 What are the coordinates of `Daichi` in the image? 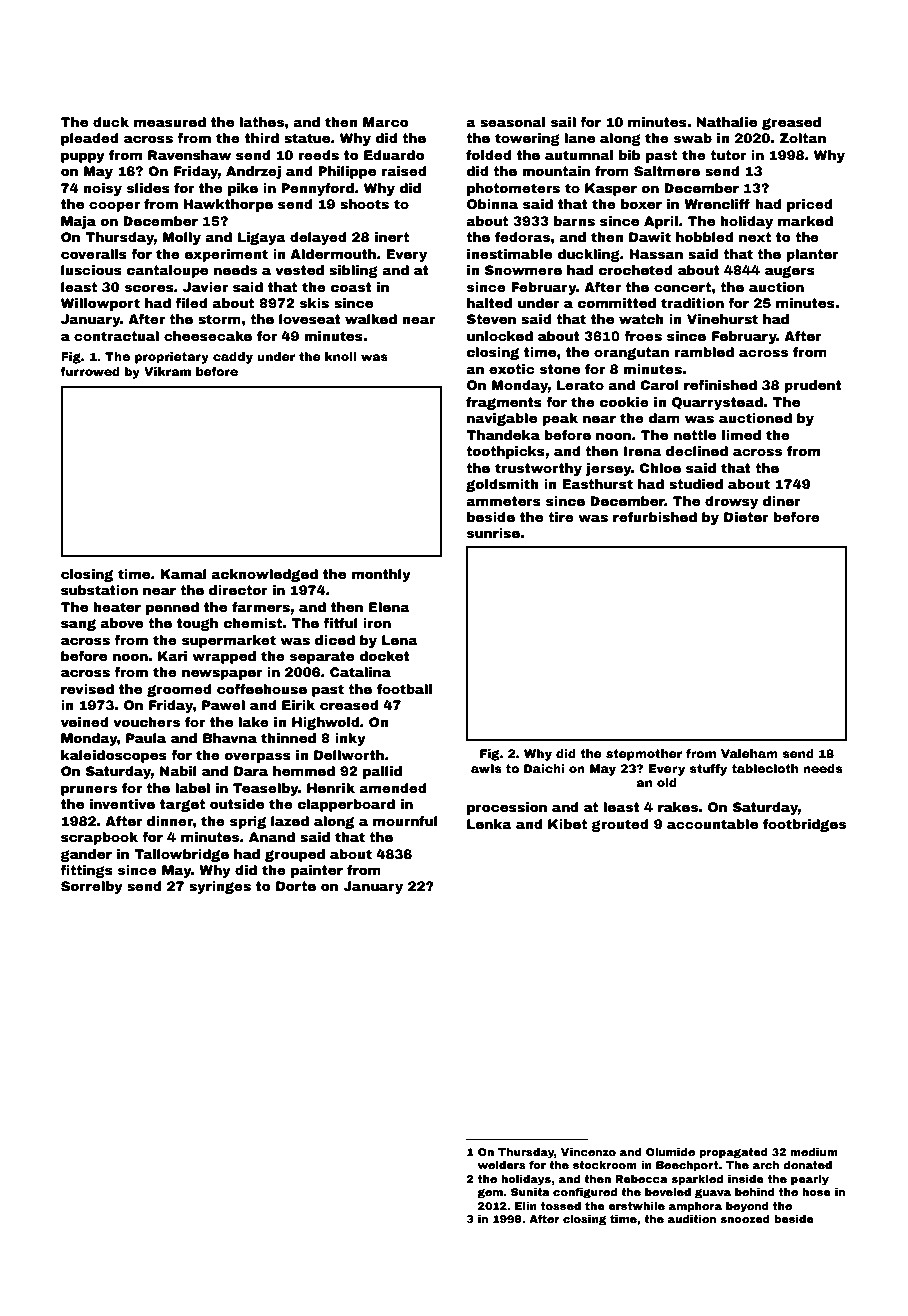 It's located at (544, 768).
